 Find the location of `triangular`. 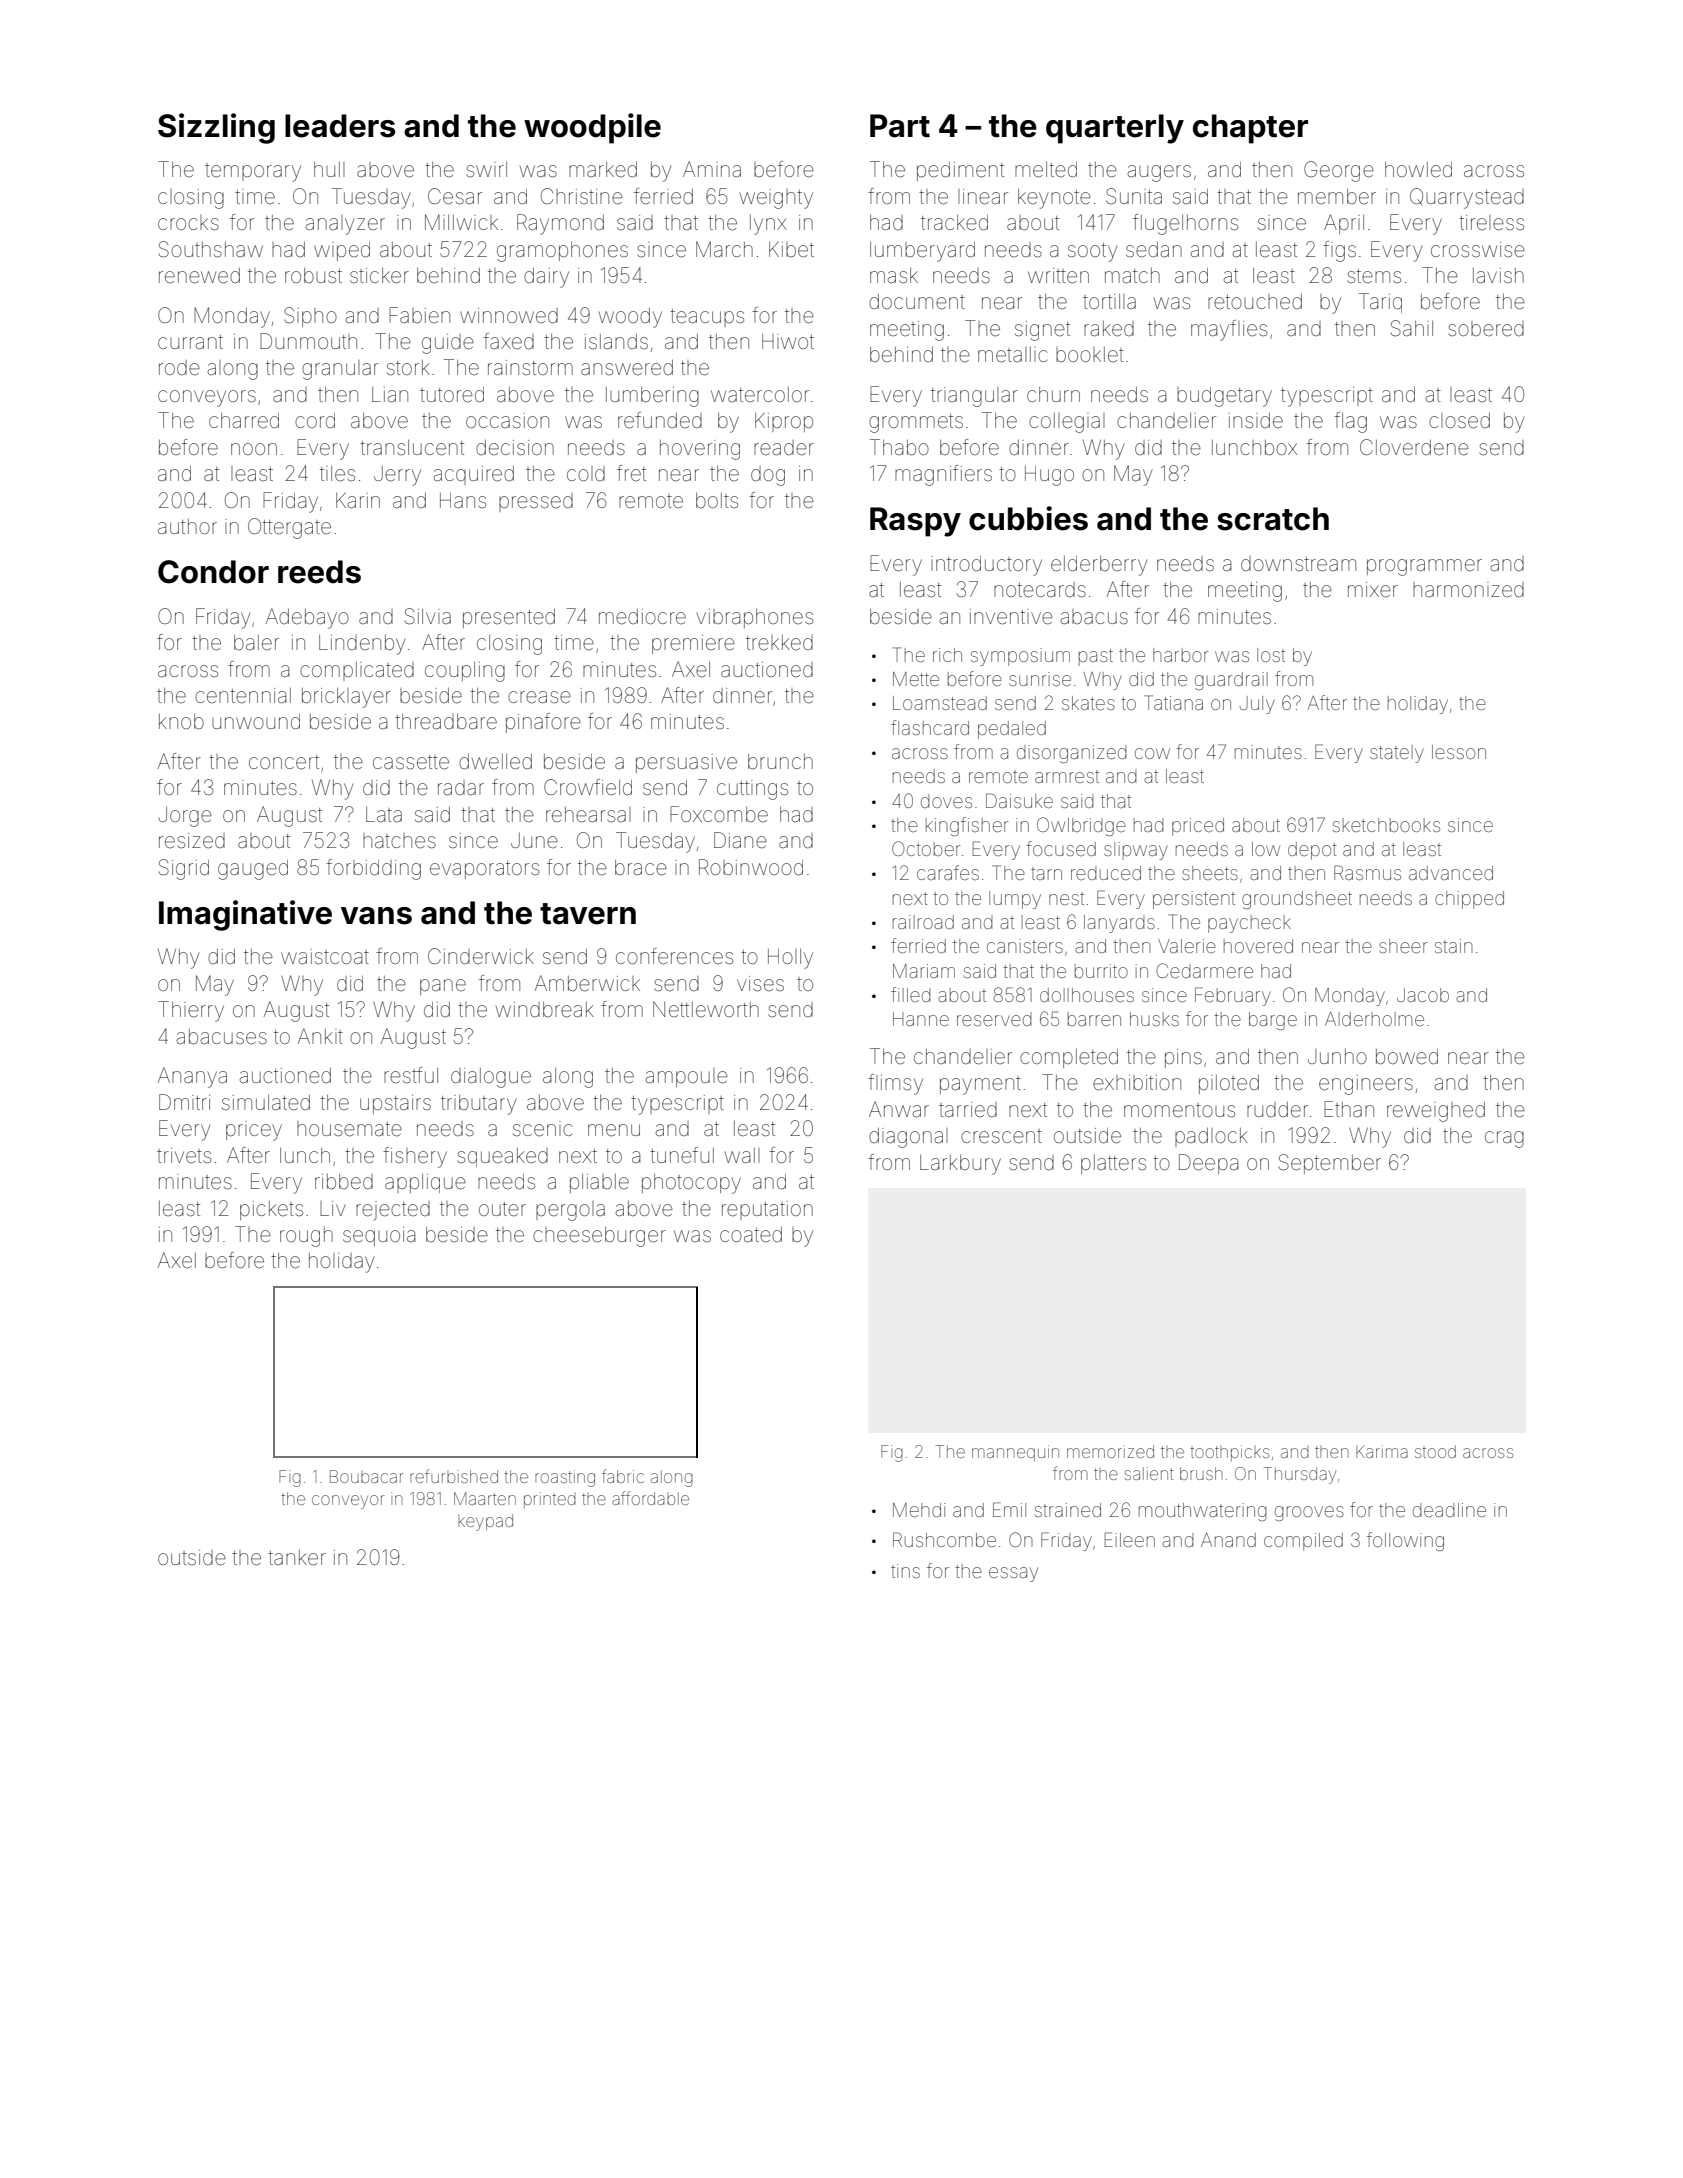

triangular is located at coordinates (974, 397).
